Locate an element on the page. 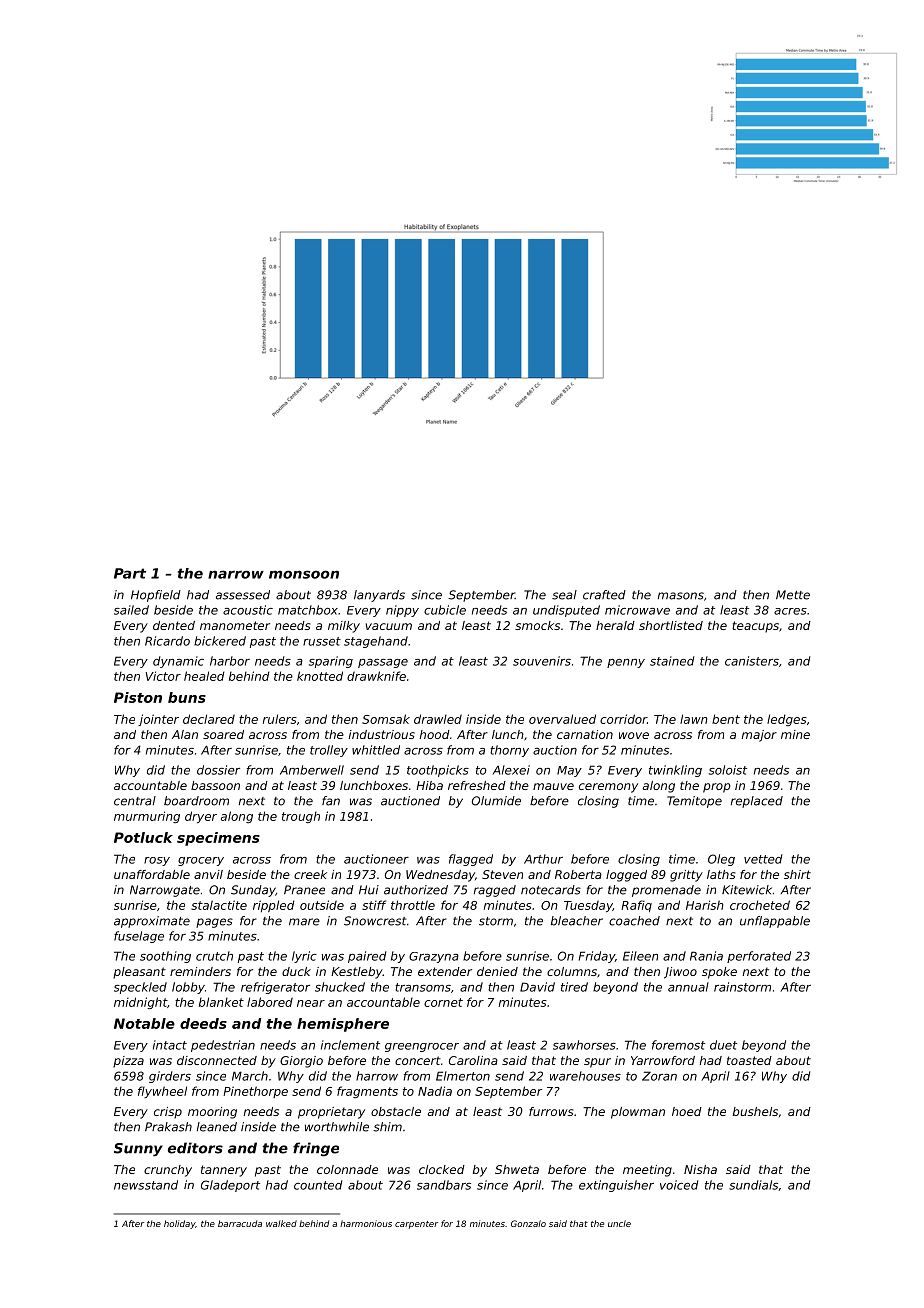 This page has height=1308, width=924. lanyards is located at coordinates (379, 596).
